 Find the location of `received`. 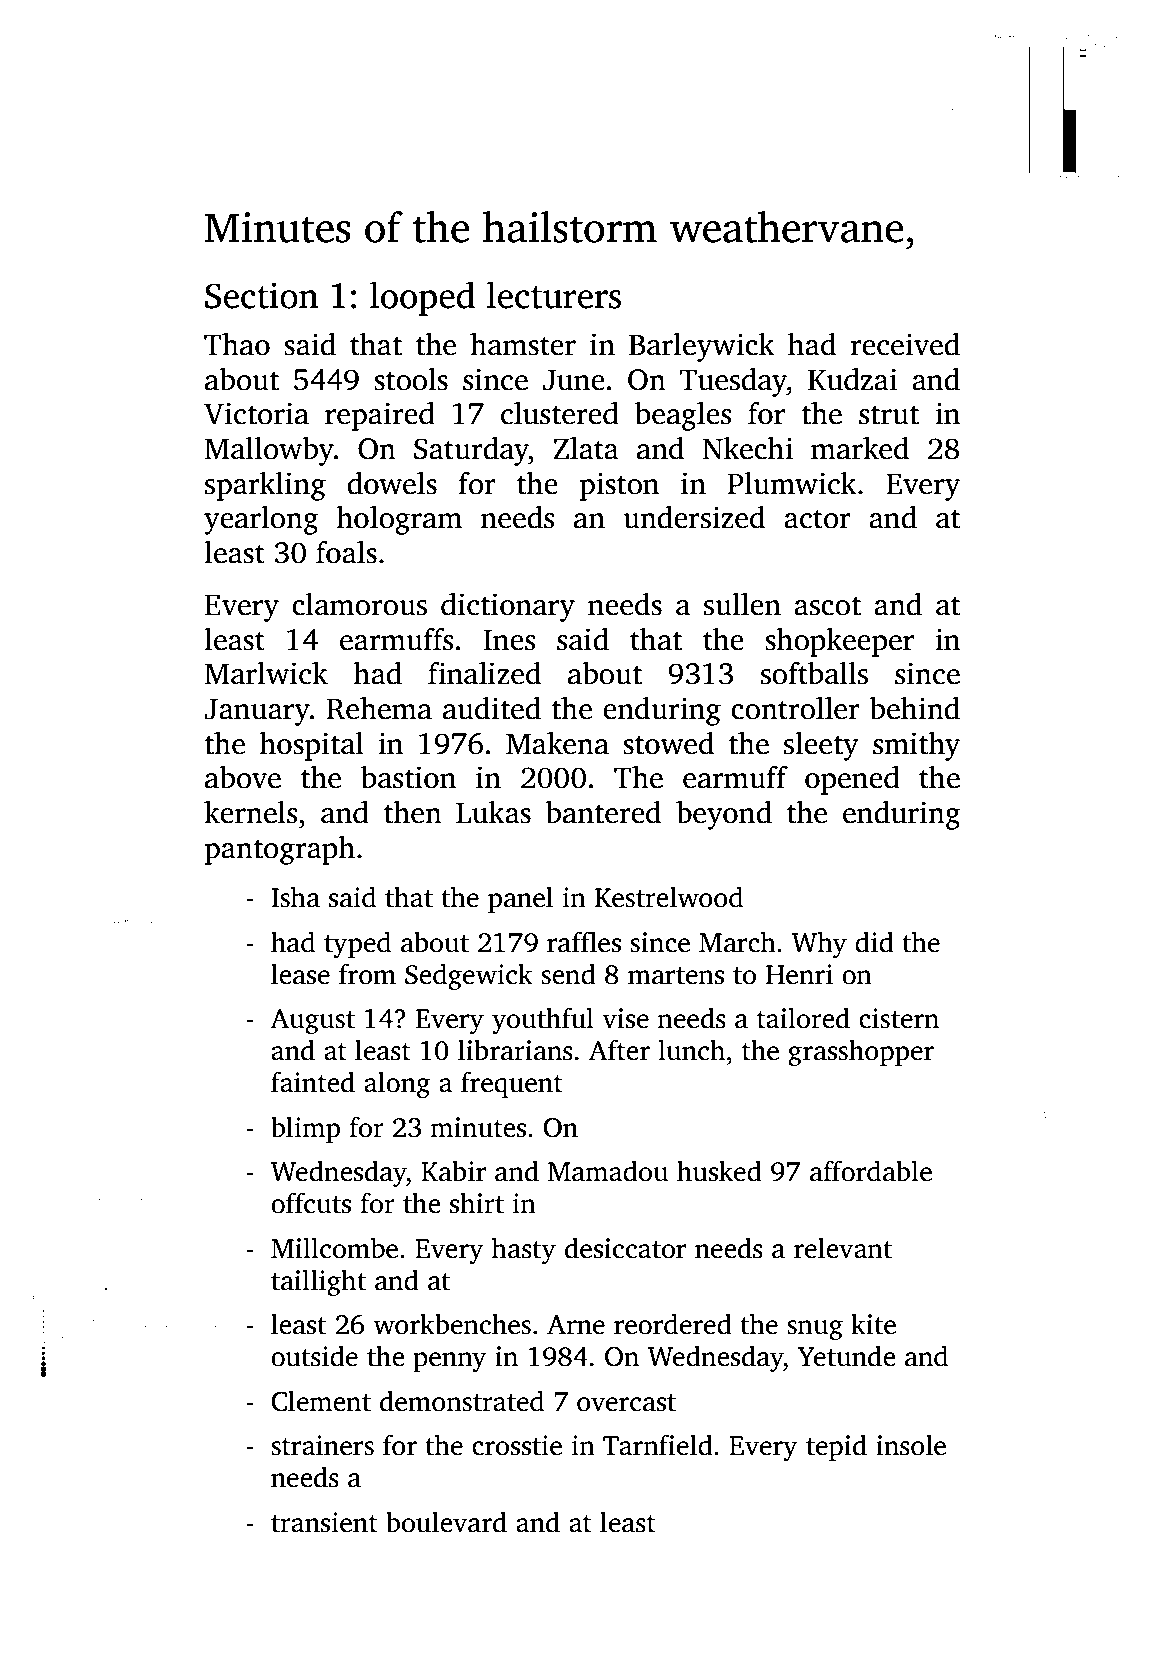

received is located at coordinates (905, 344).
